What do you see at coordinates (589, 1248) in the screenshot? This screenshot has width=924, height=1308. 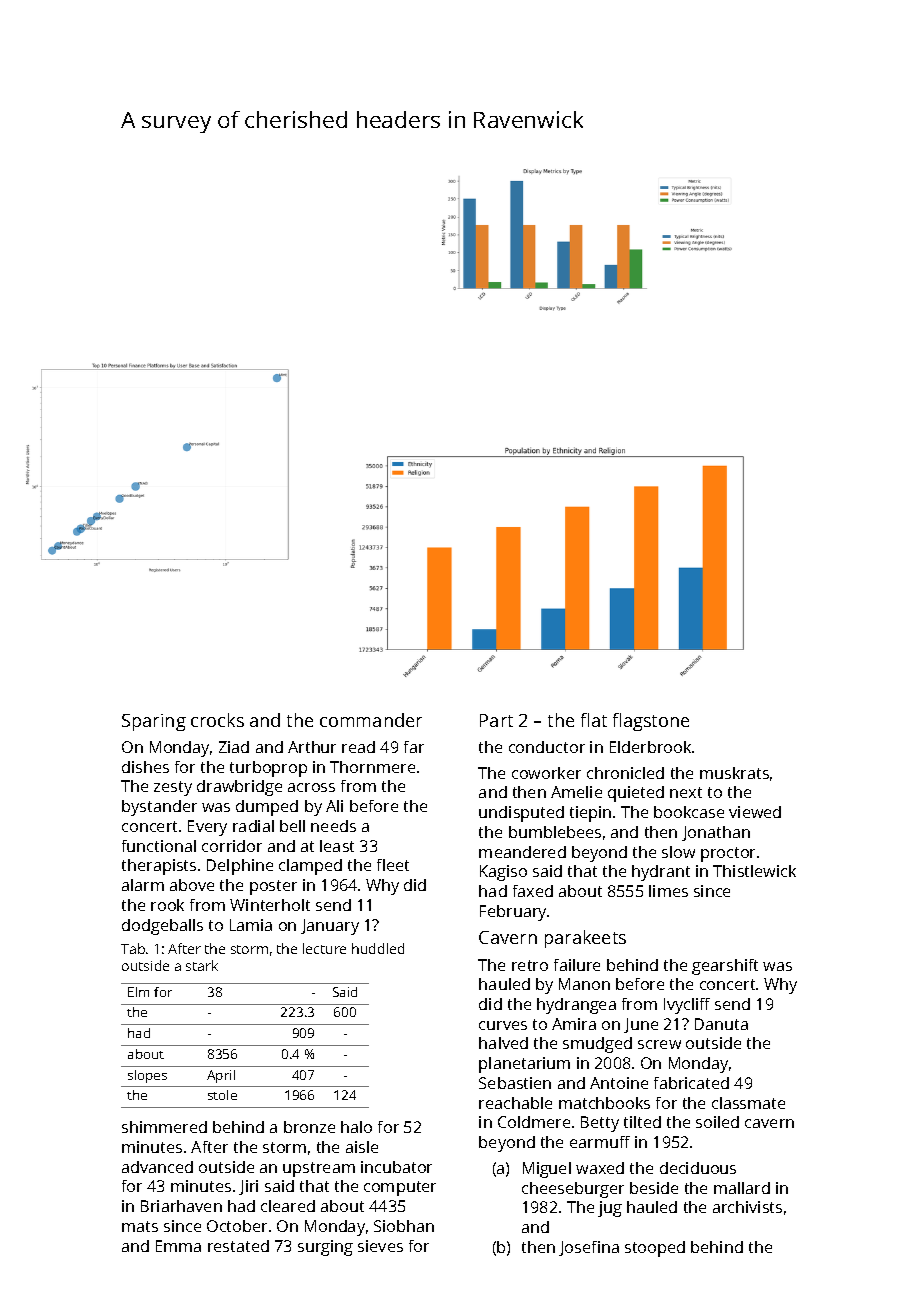 I see `Josefina` at bounding box center [589, 1248].
